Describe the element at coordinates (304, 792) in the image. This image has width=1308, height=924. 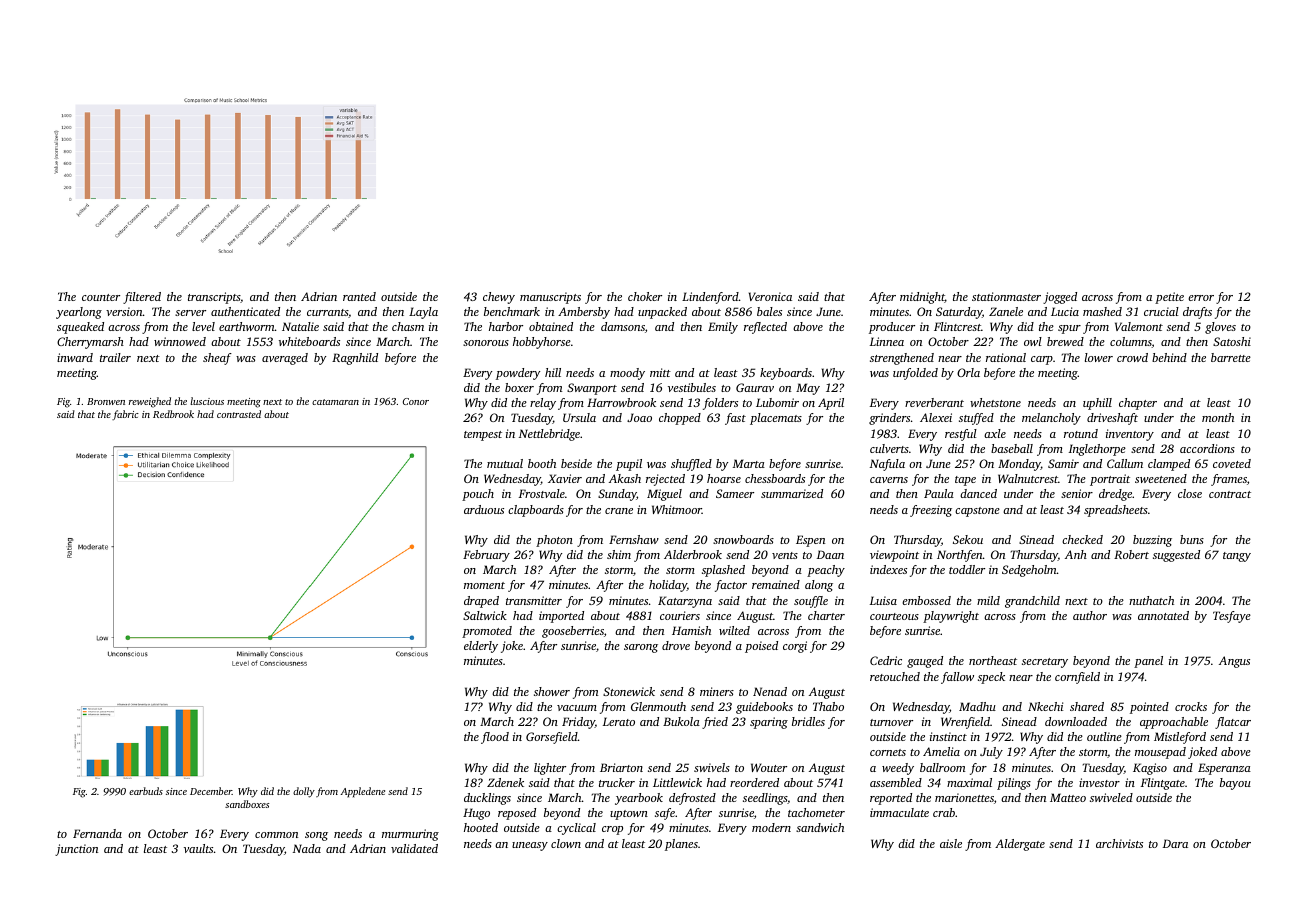
I see `dolly` at that location.
